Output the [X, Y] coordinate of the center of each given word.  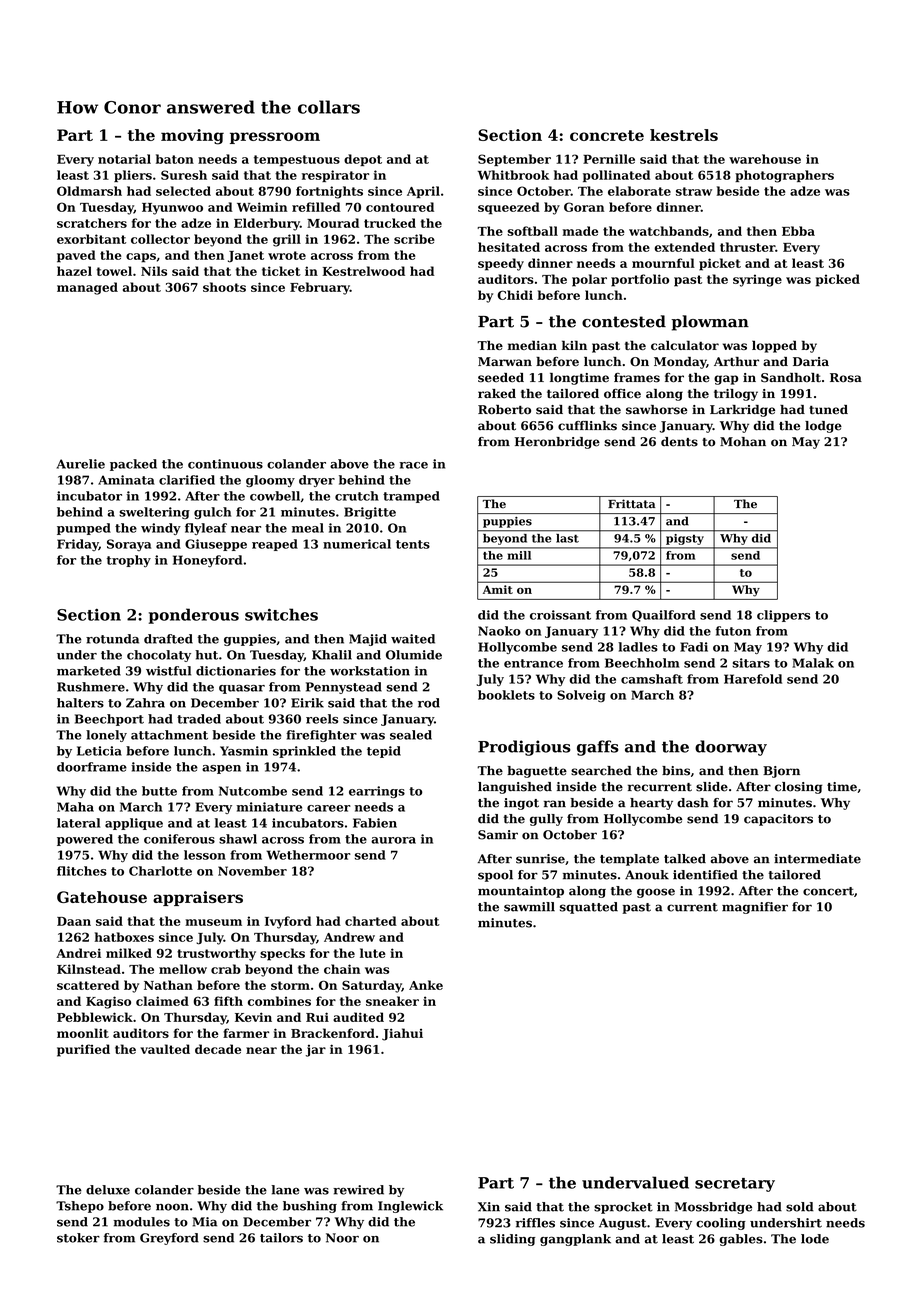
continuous [225, 464]
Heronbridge [557, 443]
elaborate [639, 191]
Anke [426, 985]
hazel [74, 271]
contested [624, 321]
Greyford [169, 1239]
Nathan [168, 985]
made [580, 231]
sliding [512, 1240]
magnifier [755, 908]
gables [741, 1240]
